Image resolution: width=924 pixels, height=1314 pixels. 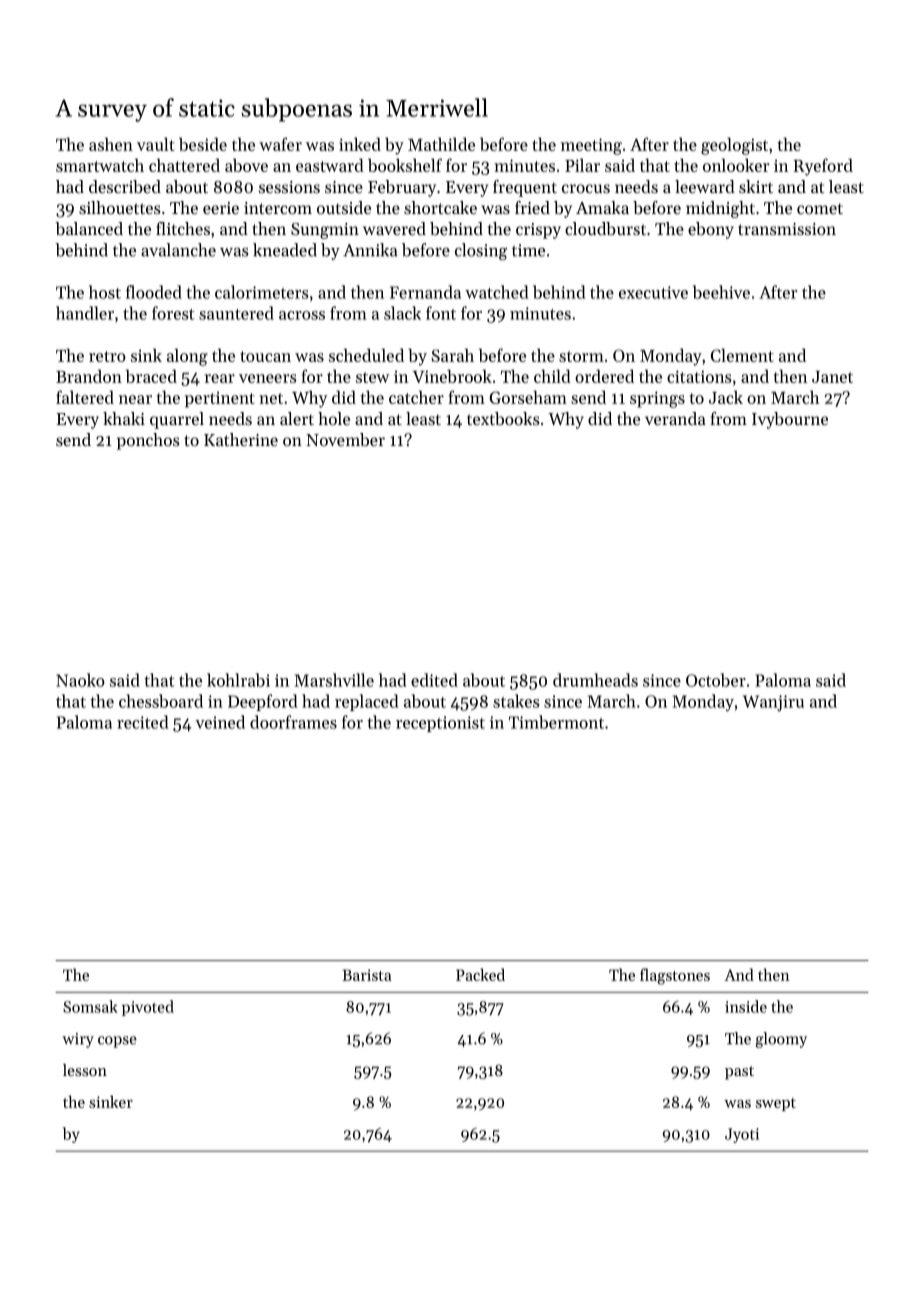 I want to click on October, so click(x=716, y=680).
